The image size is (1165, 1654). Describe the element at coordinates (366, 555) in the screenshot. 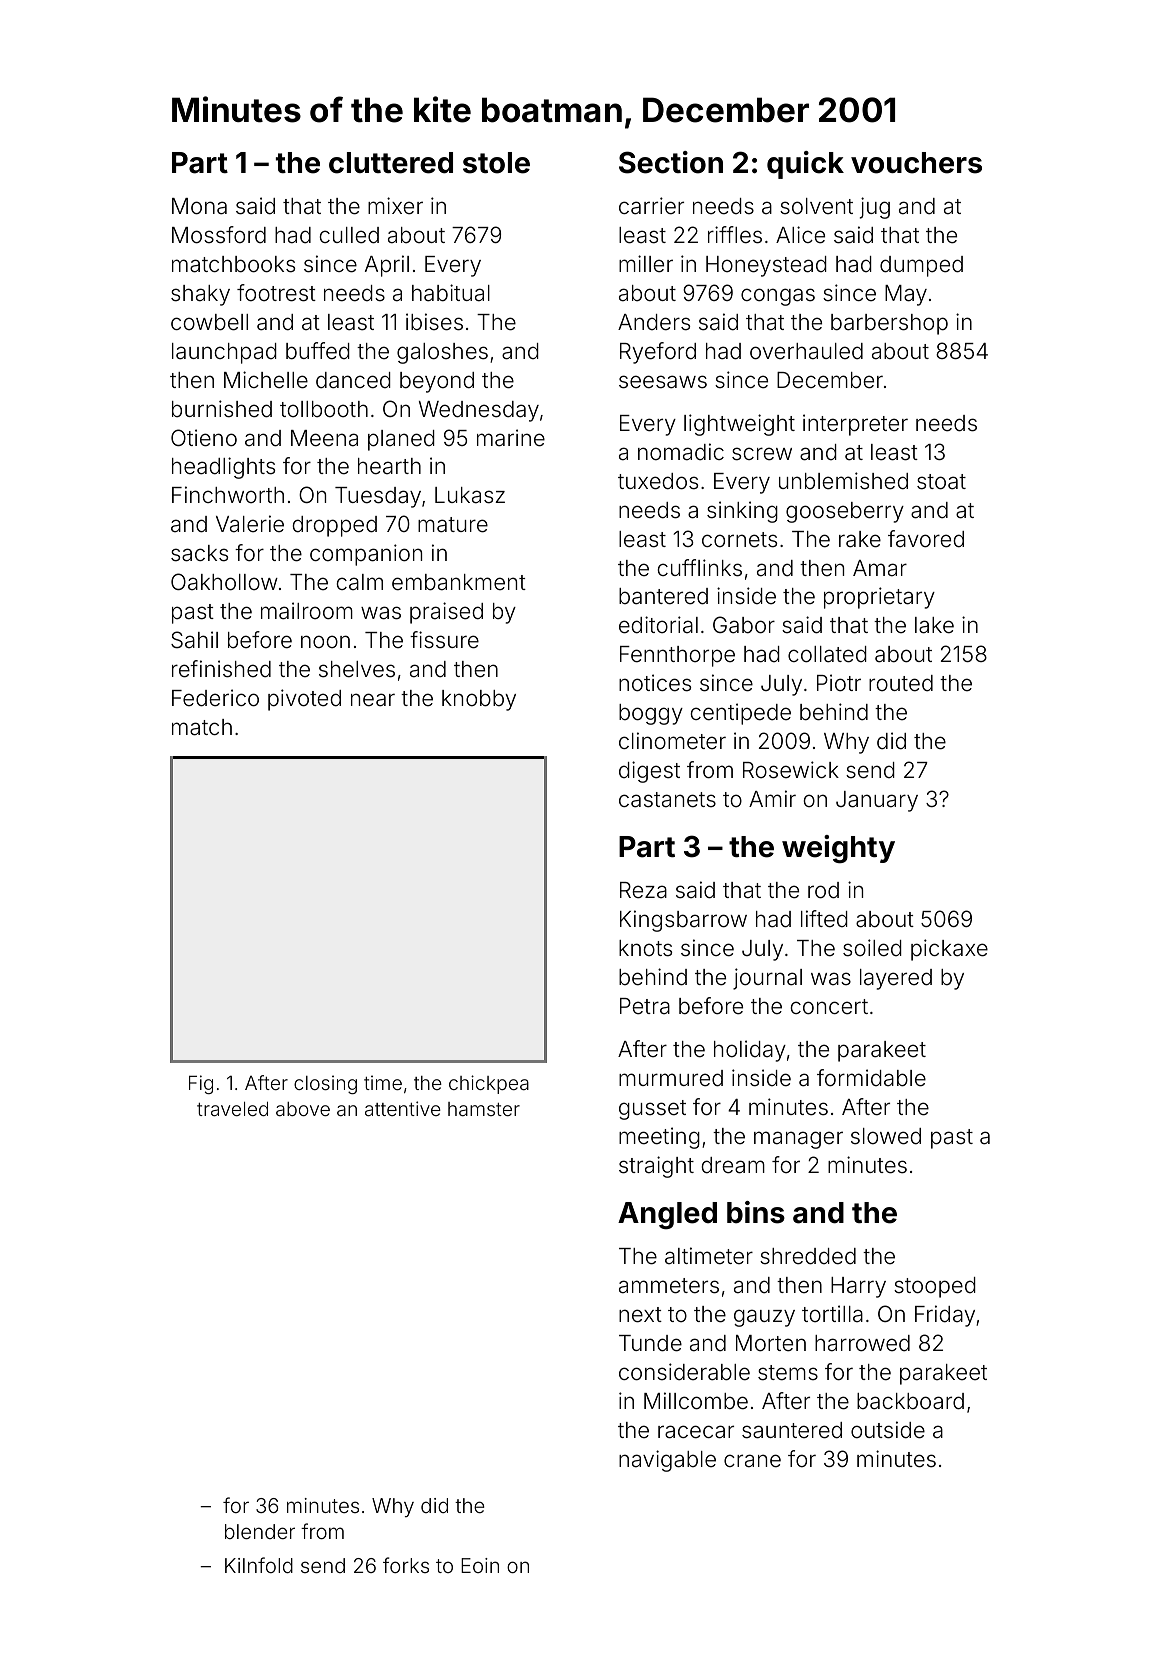

I see `companion` at that location.
